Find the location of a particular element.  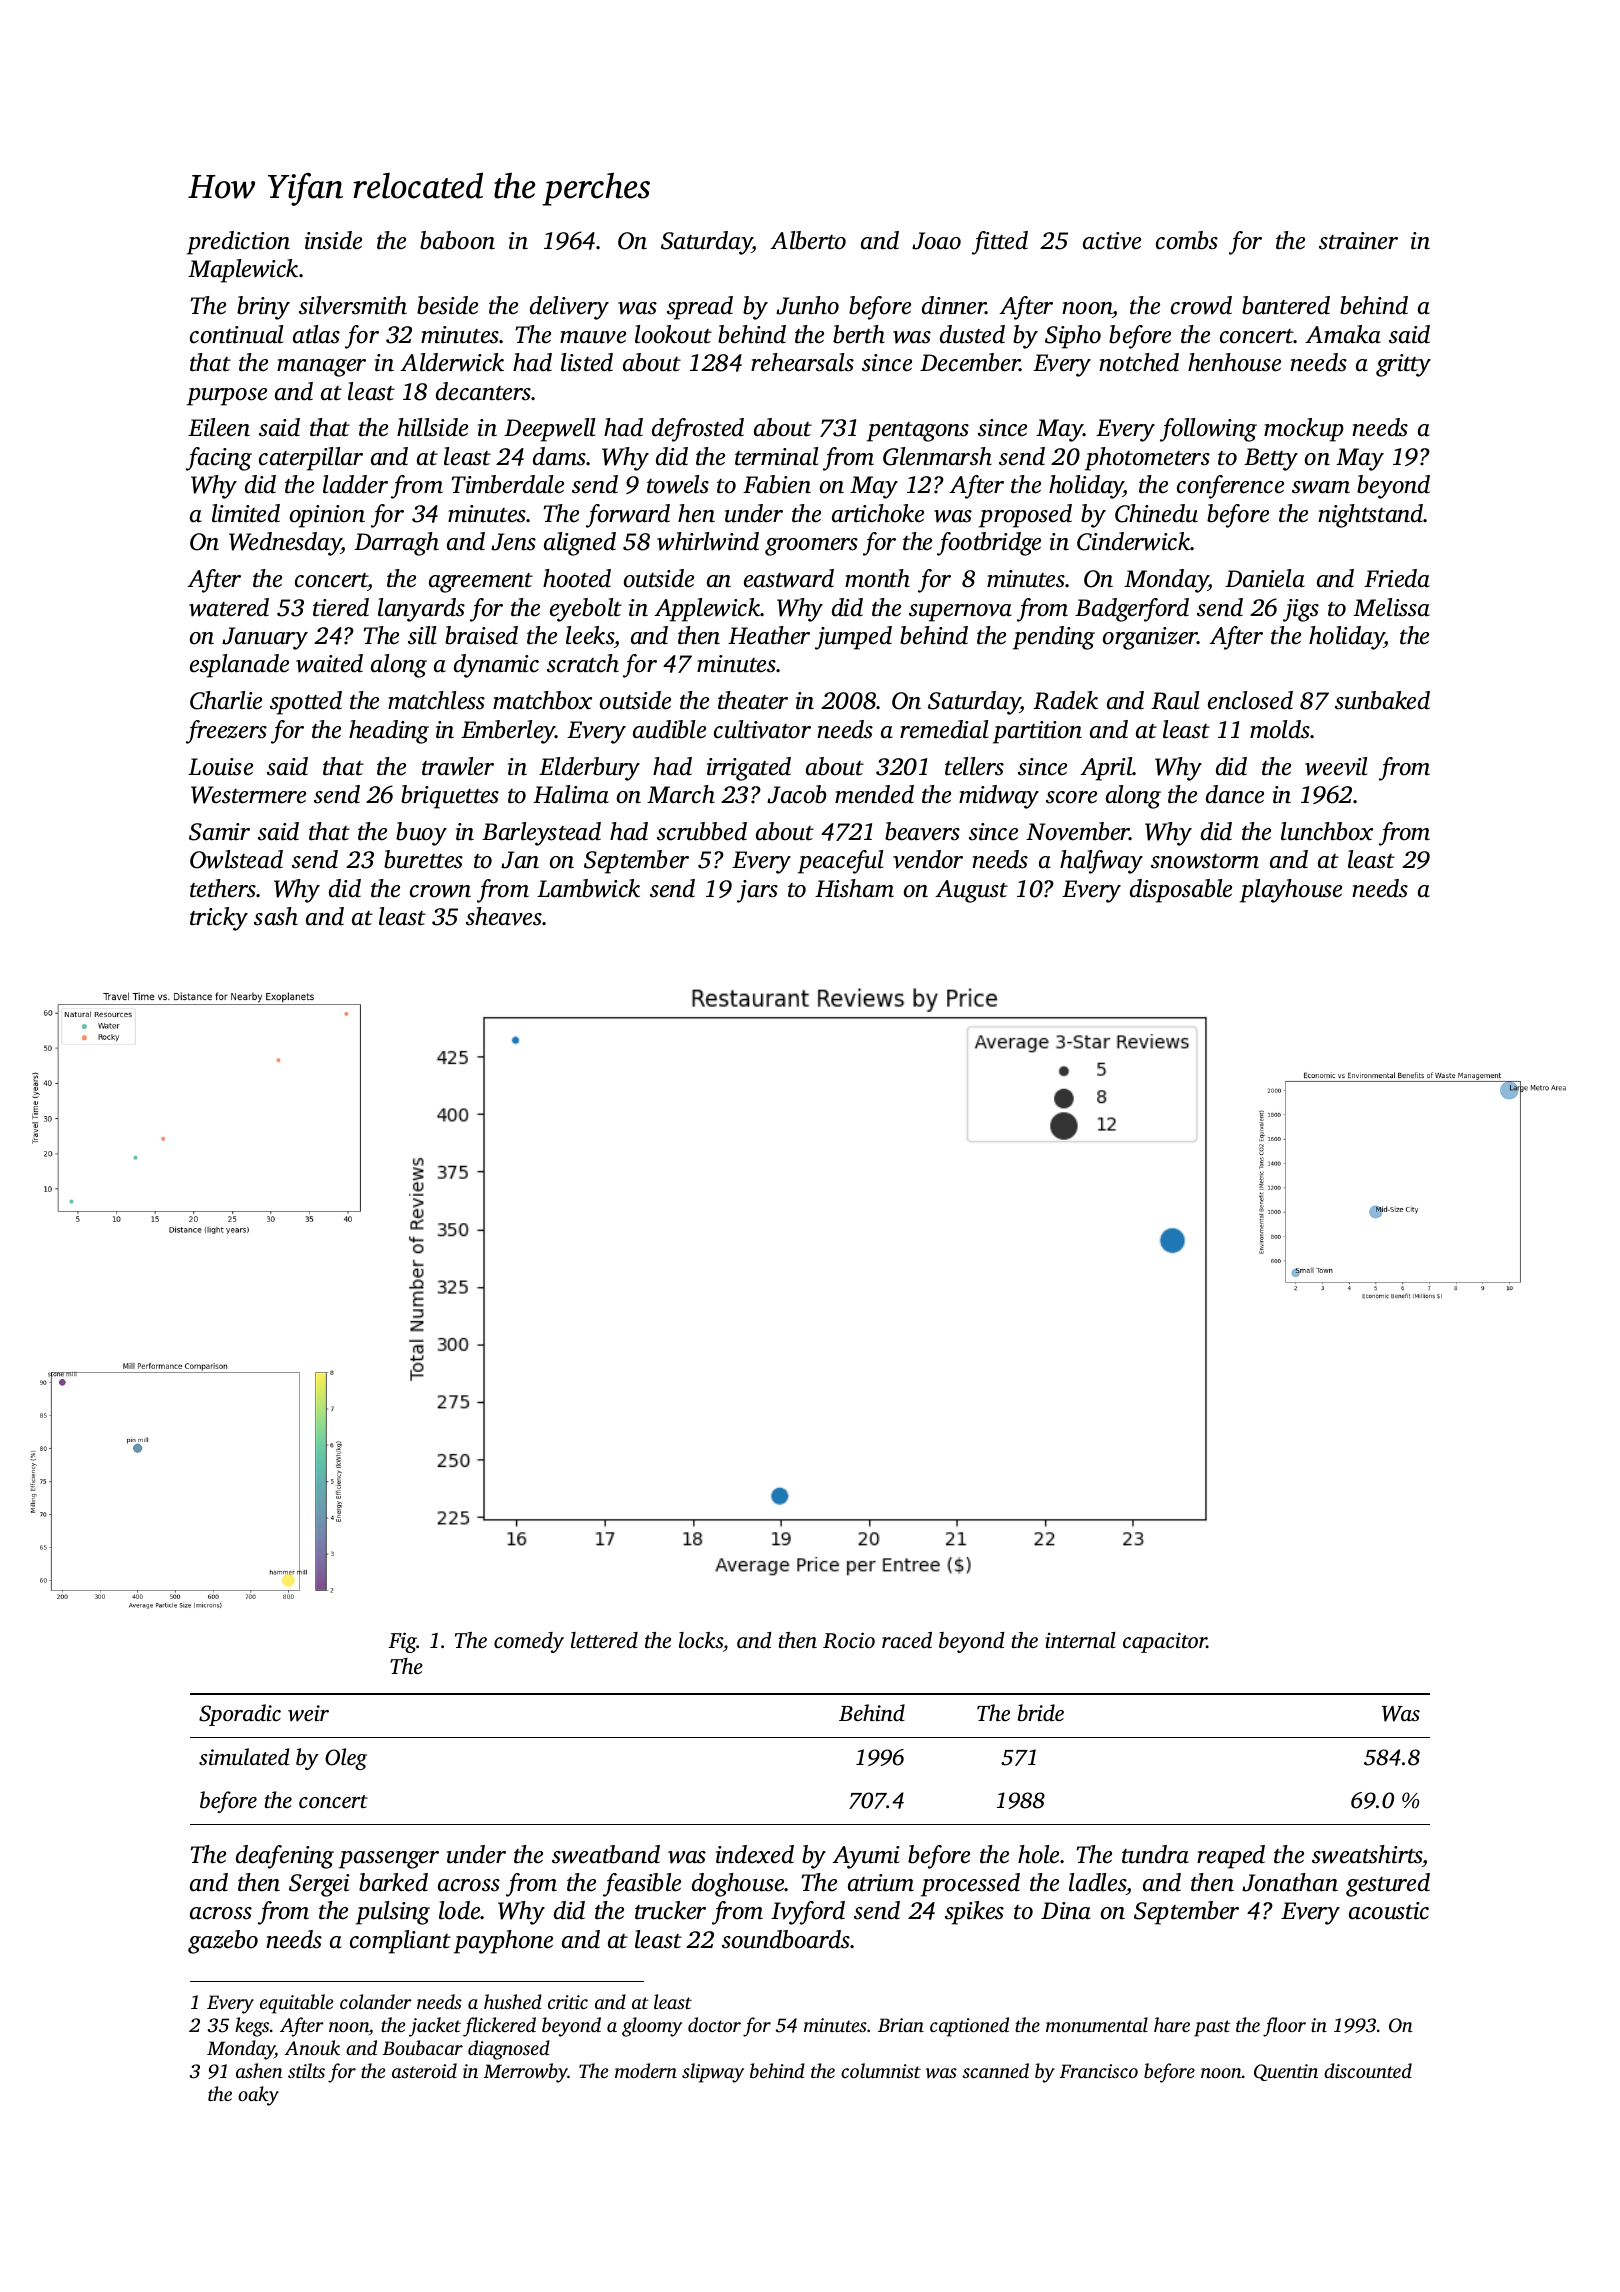

Joao is located at coordinates (936, 241).
